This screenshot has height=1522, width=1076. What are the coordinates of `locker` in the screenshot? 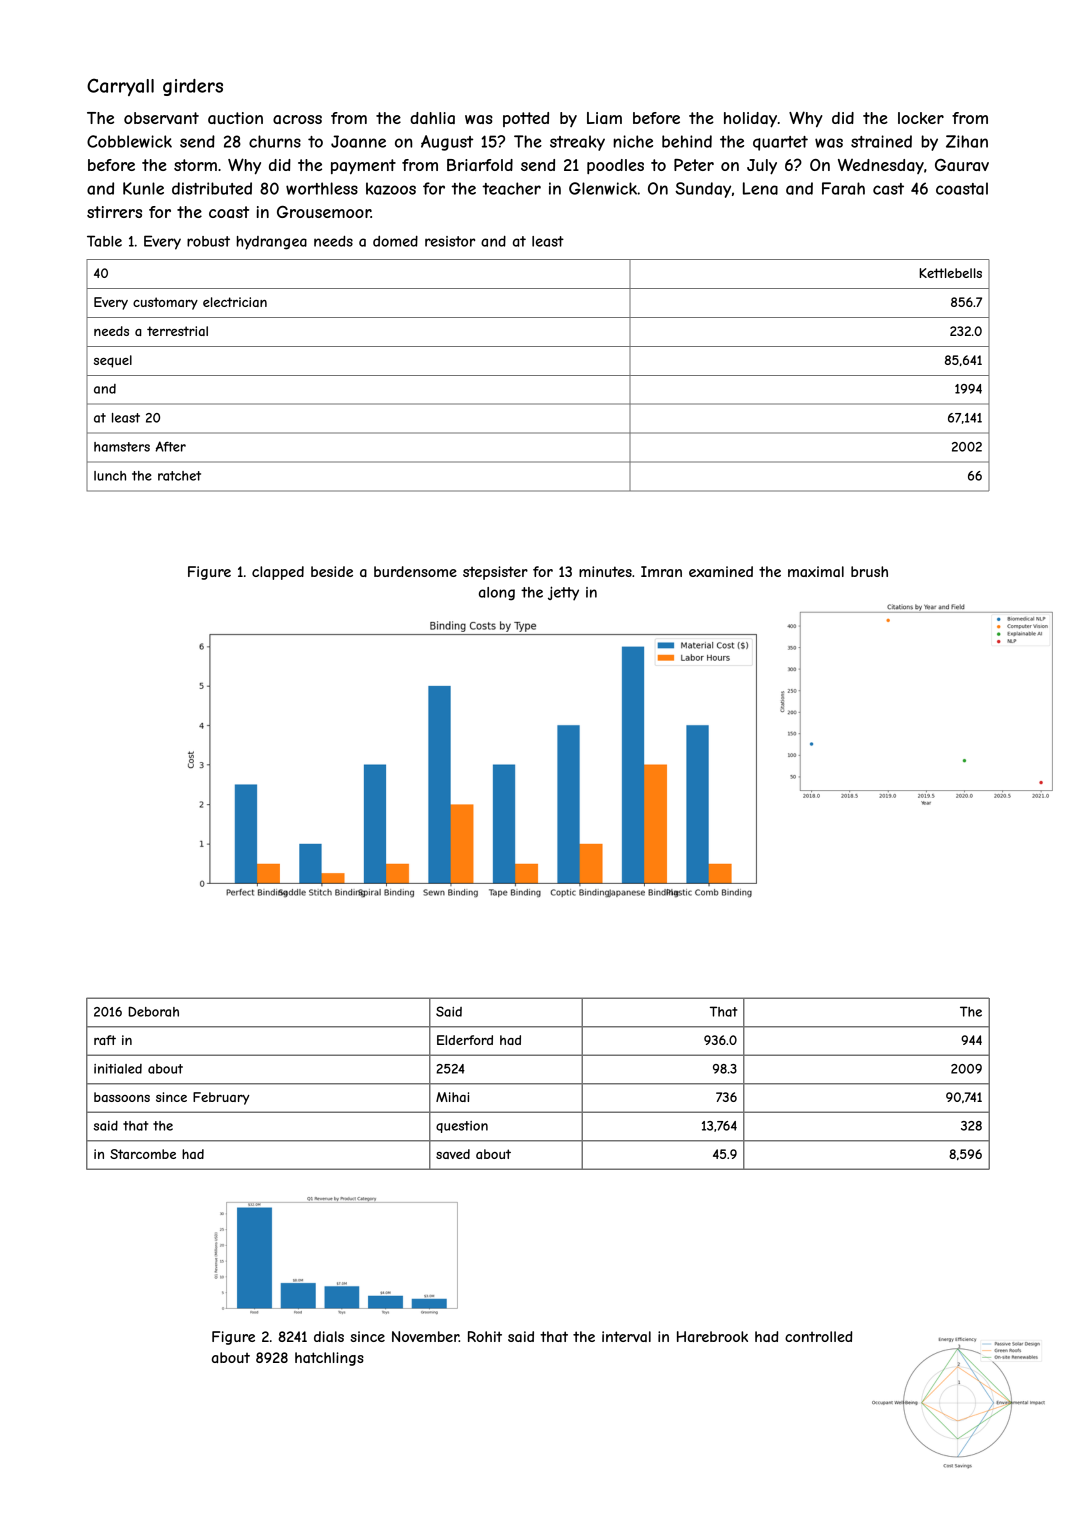 It's located at (921, 118).
